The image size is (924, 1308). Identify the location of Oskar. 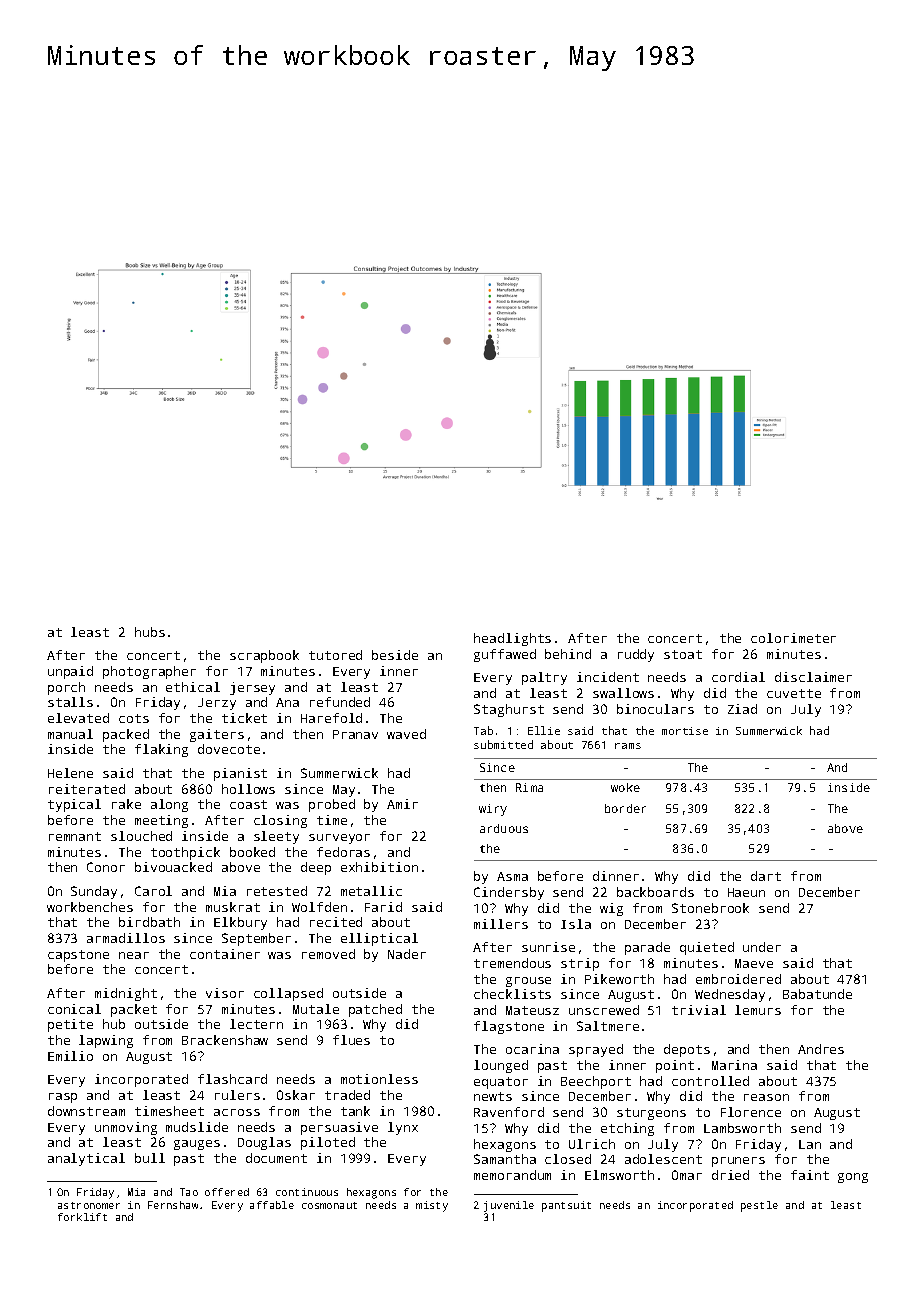
(296, 1095).
